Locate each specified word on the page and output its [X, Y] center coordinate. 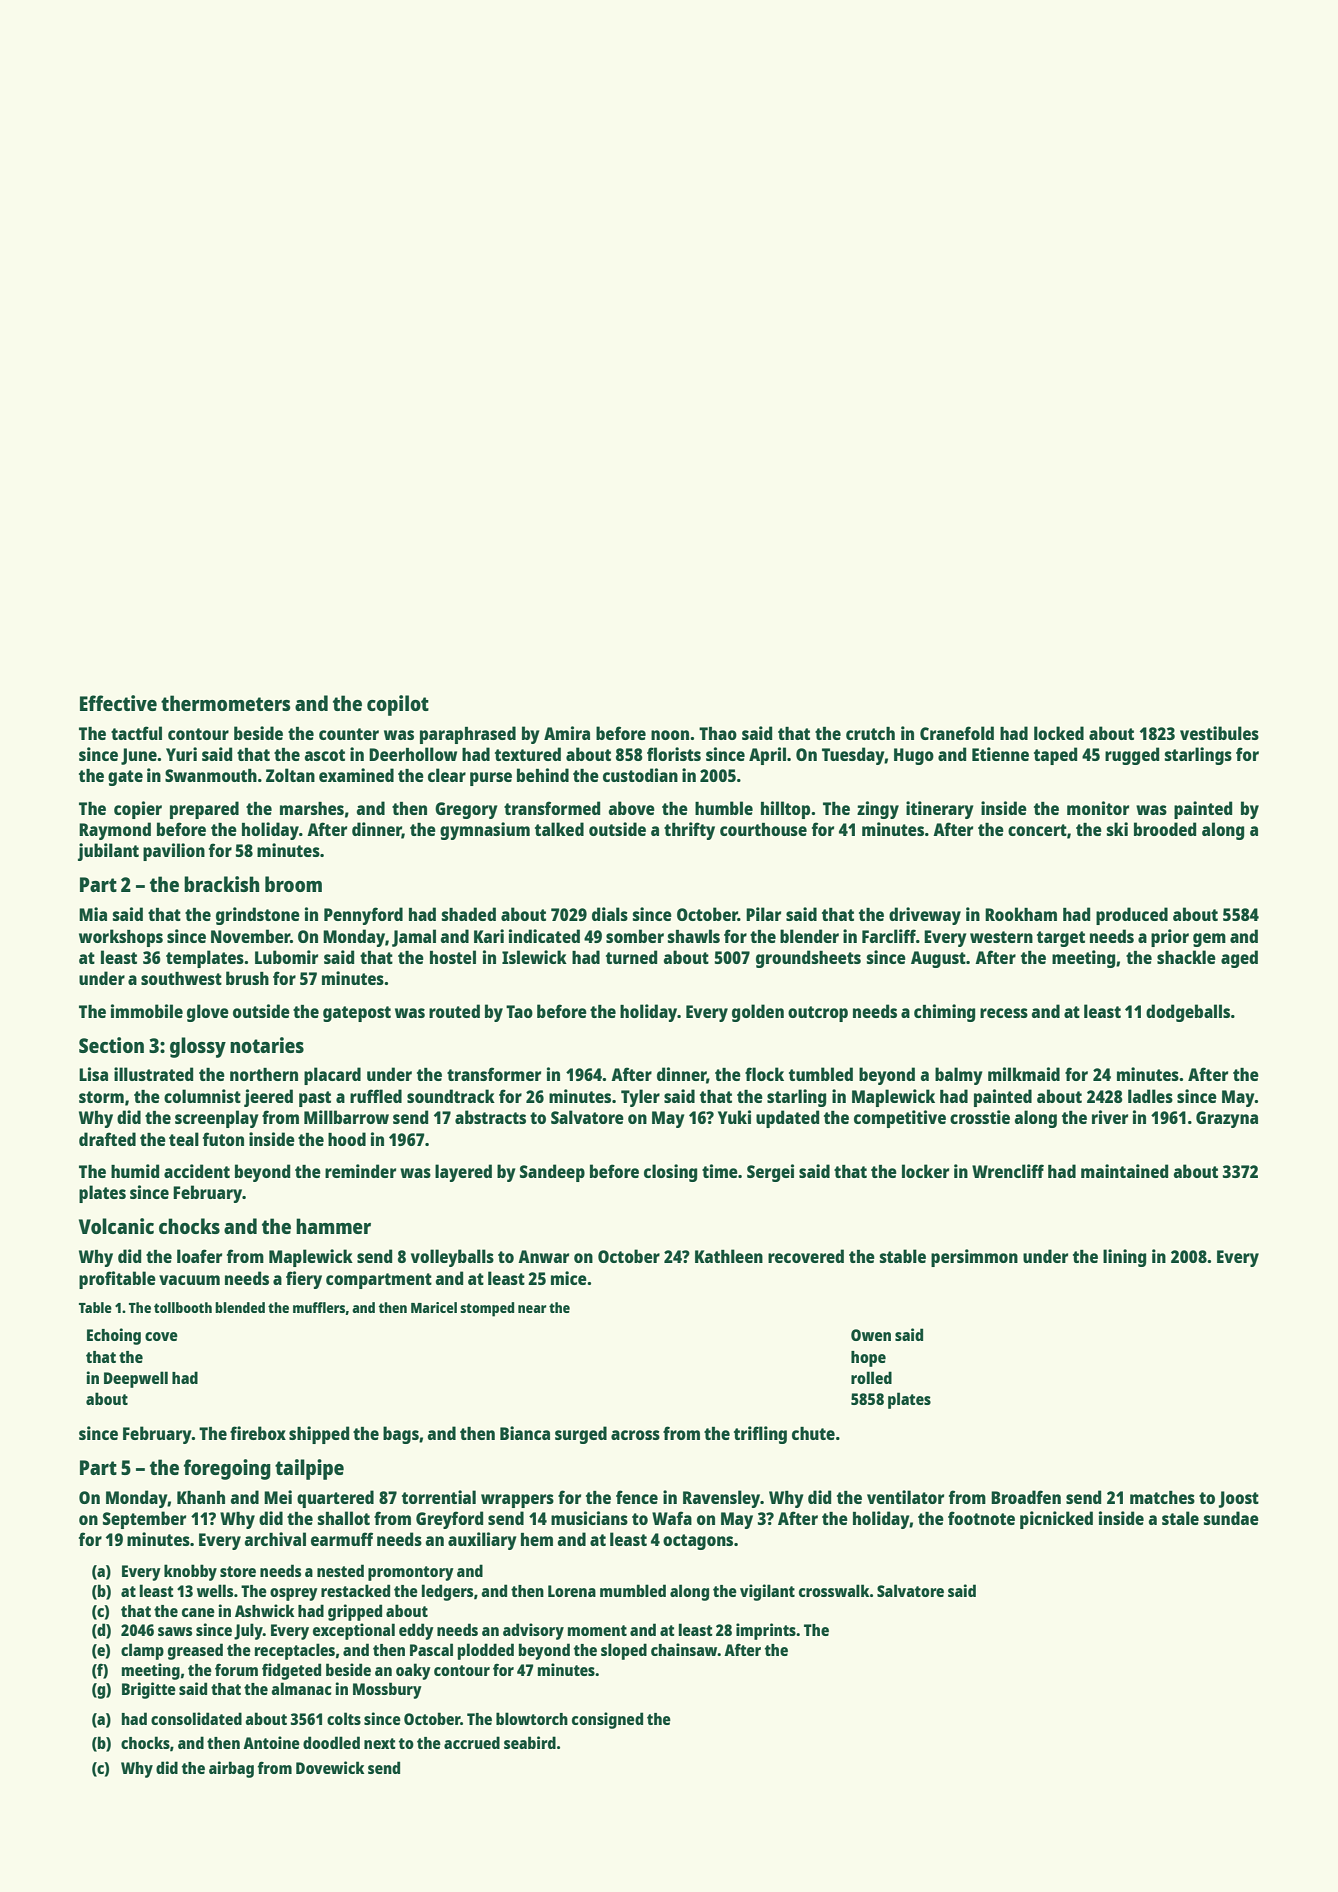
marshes [312, 808]
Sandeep [552, 1173]
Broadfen [1026, 1497]
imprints [766, 1631]
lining [1124, 1258]
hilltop [785, 810]
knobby [190, 1572]
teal [184, 1139]
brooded [1165, 829]
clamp [142, 1651]
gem [1209, 940]
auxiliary [482, 1541]
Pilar [763, 914]
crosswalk [834, 1590]
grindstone [258, 916]
